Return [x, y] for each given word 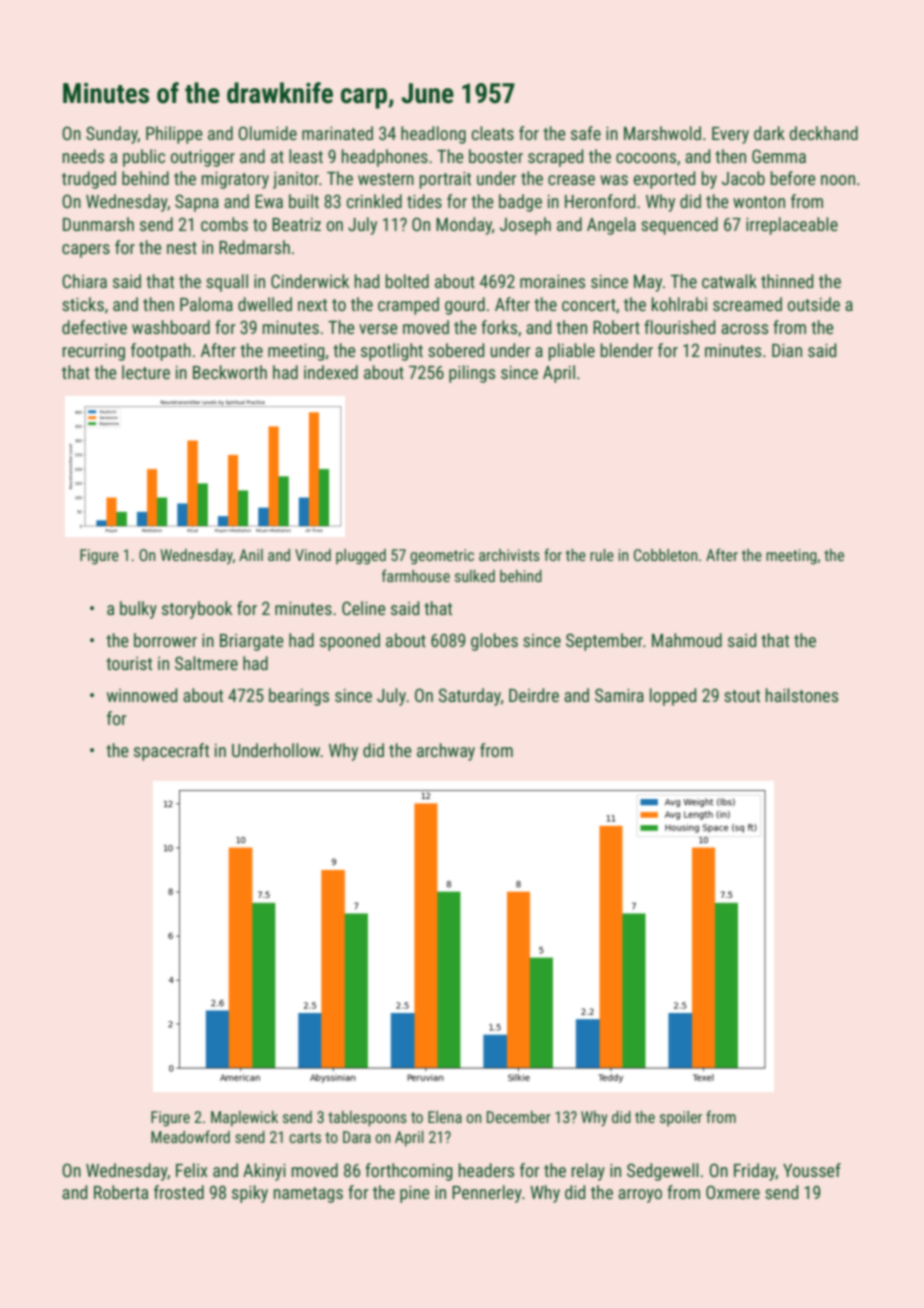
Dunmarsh [98, 224]
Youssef [812, 1170]
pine [415, 1194]
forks [499, 327]
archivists [509, 555]
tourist [129, 663]
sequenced [679, 226]
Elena [445, 1117]
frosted [179, 1192]
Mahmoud [687, 640]
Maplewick [244, 1119]
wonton [759, 202]
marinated [337, 133]
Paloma [206, 304]
